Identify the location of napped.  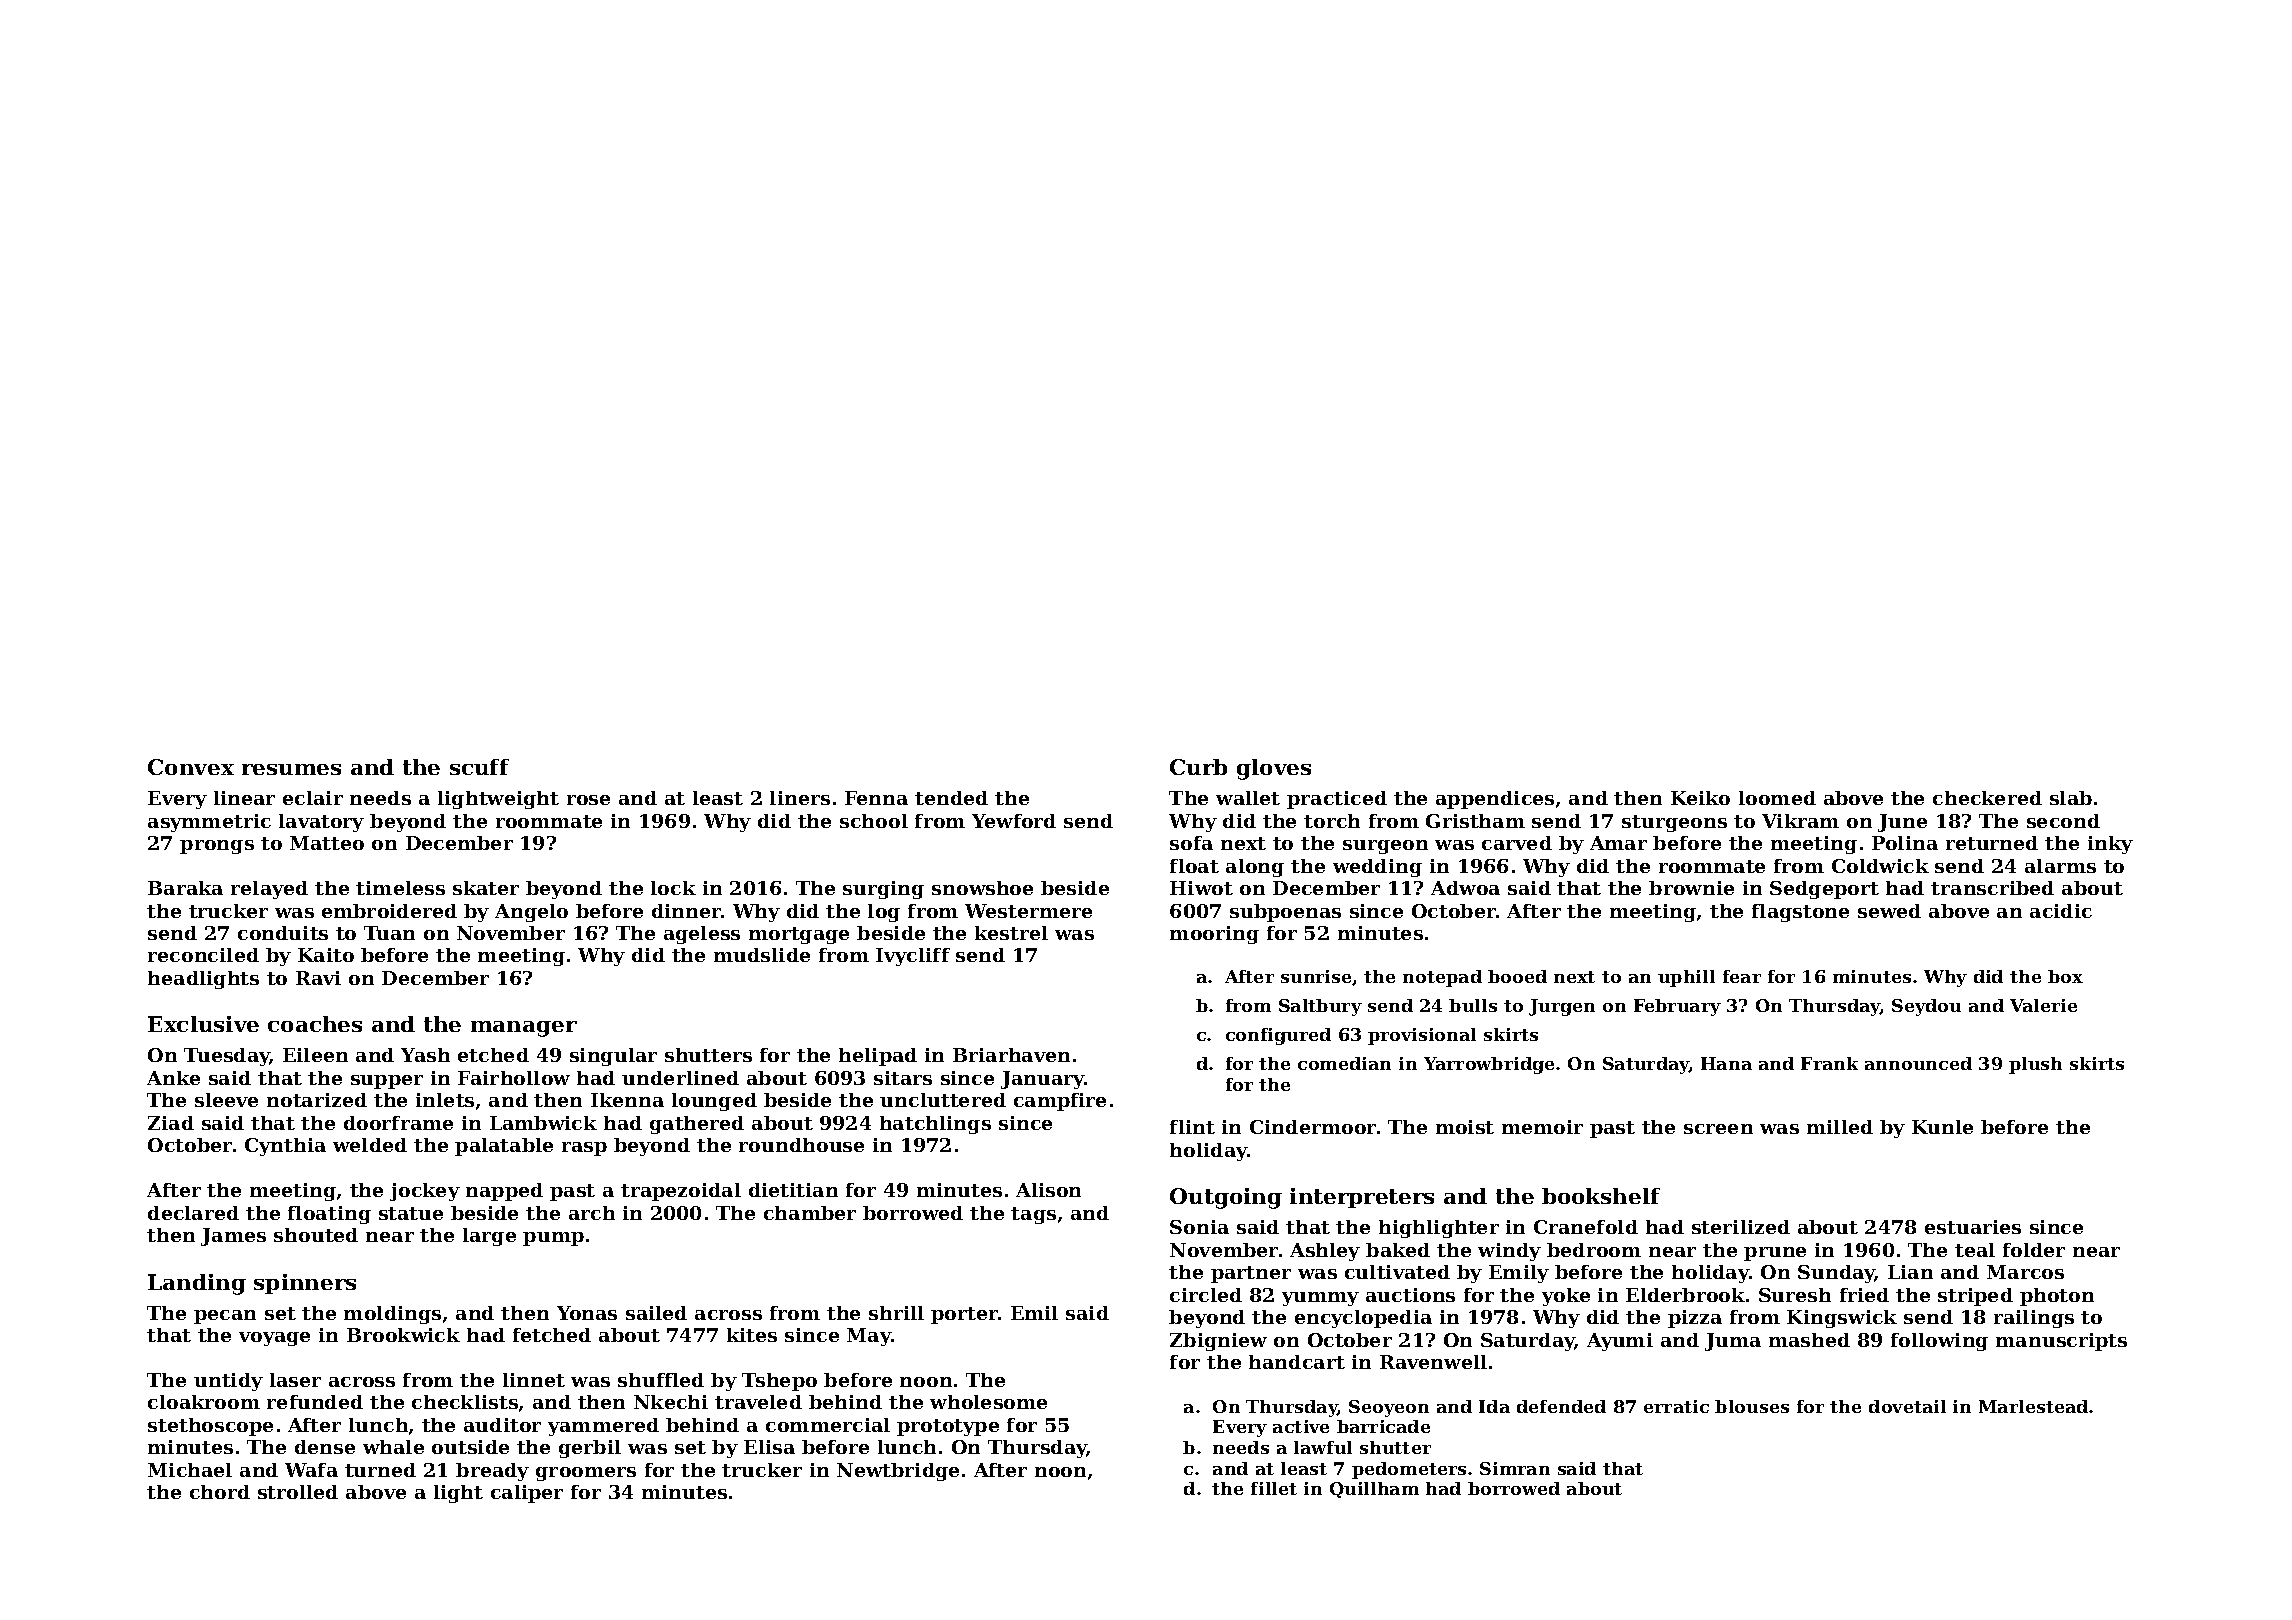
(504, 1192).
